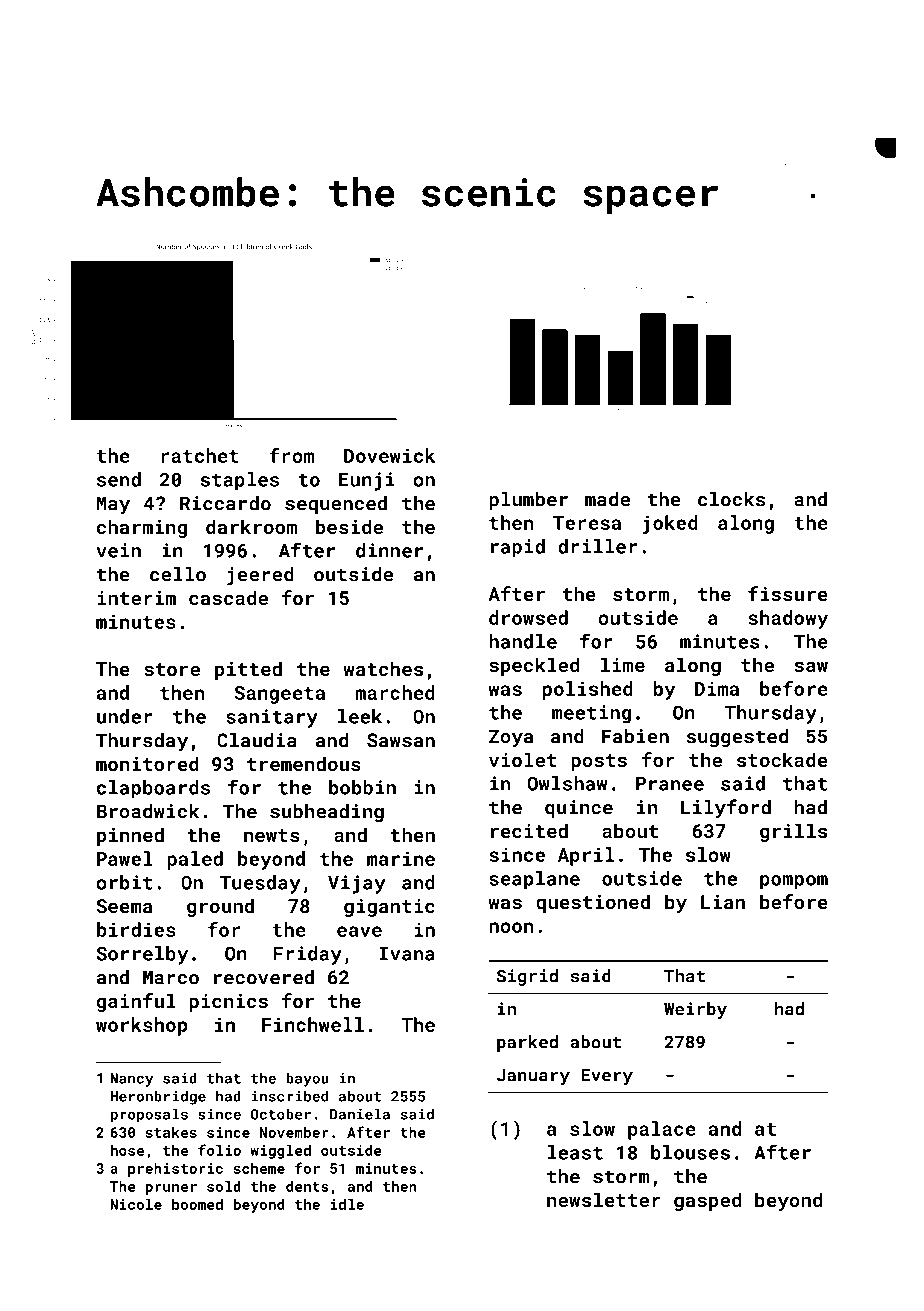 The image size is (924, 1311). Describe the element at coordinates (200, 455) in the screenshot. I see `ratchet` at that location.
